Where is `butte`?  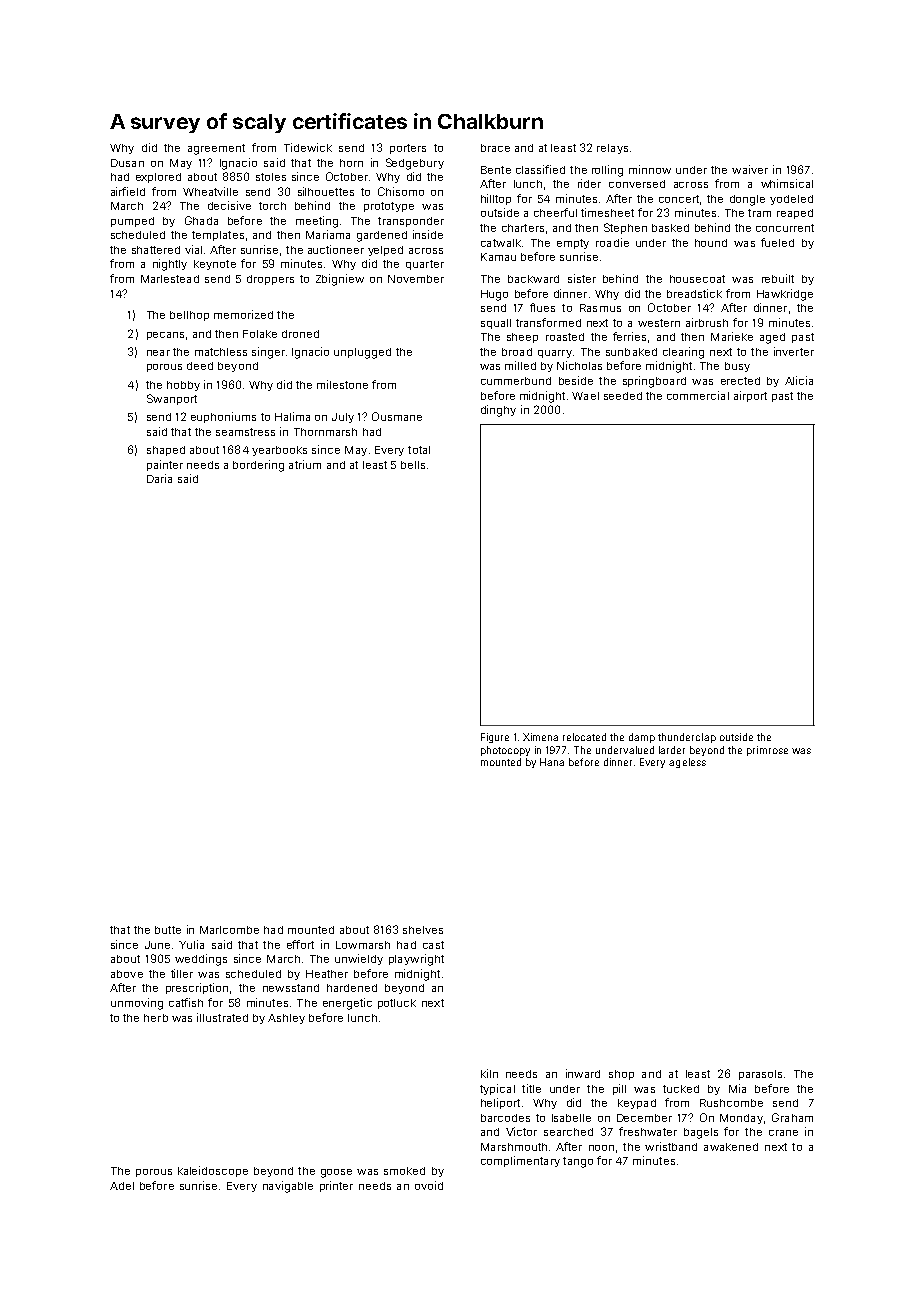 butte is located at coordinates (168, 930).
